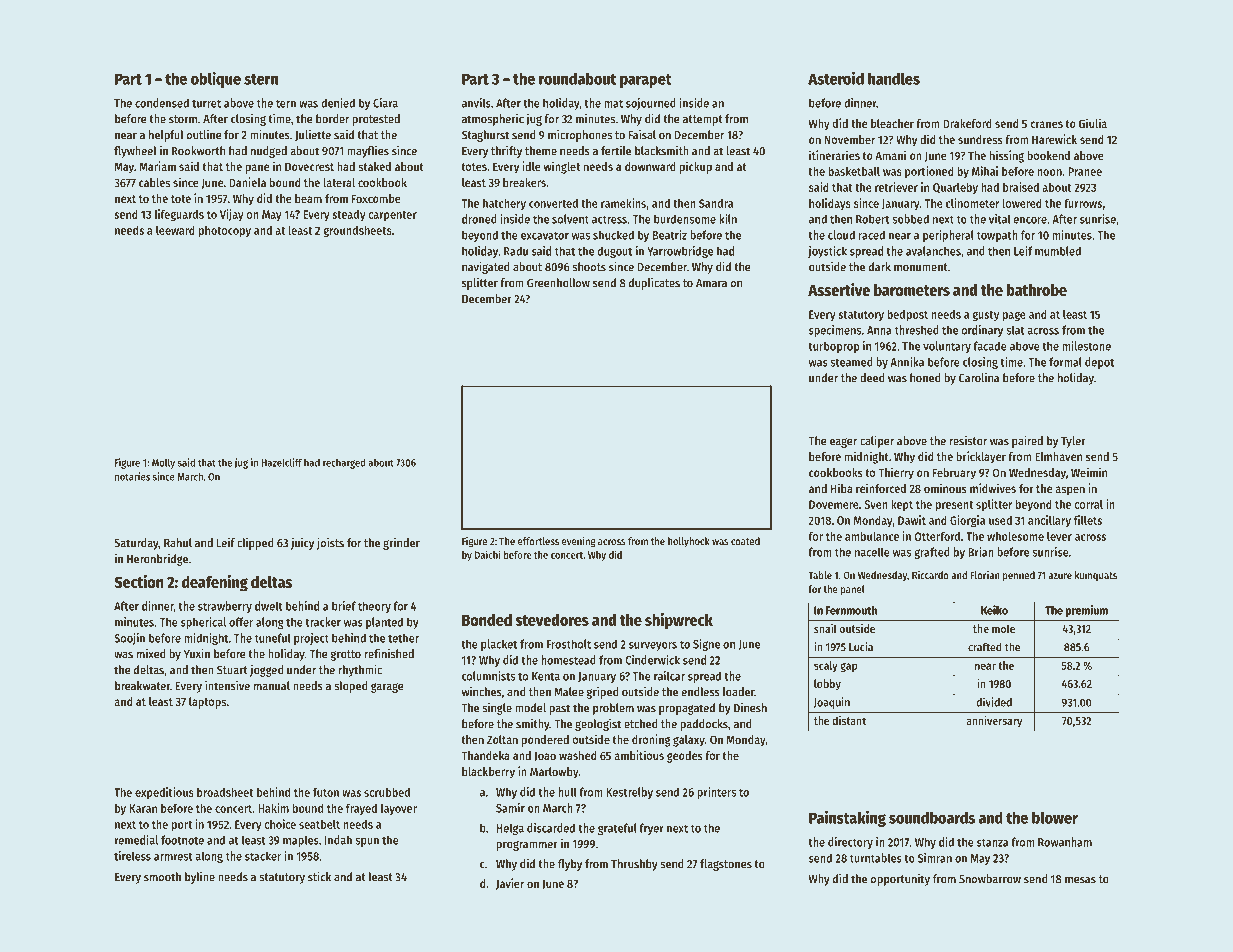 Image resolution: width=1233 pixels, height=952 pixels. Describe the element at coordinates (247, 182) in the screenshot. I see `Daniela` at that location.
